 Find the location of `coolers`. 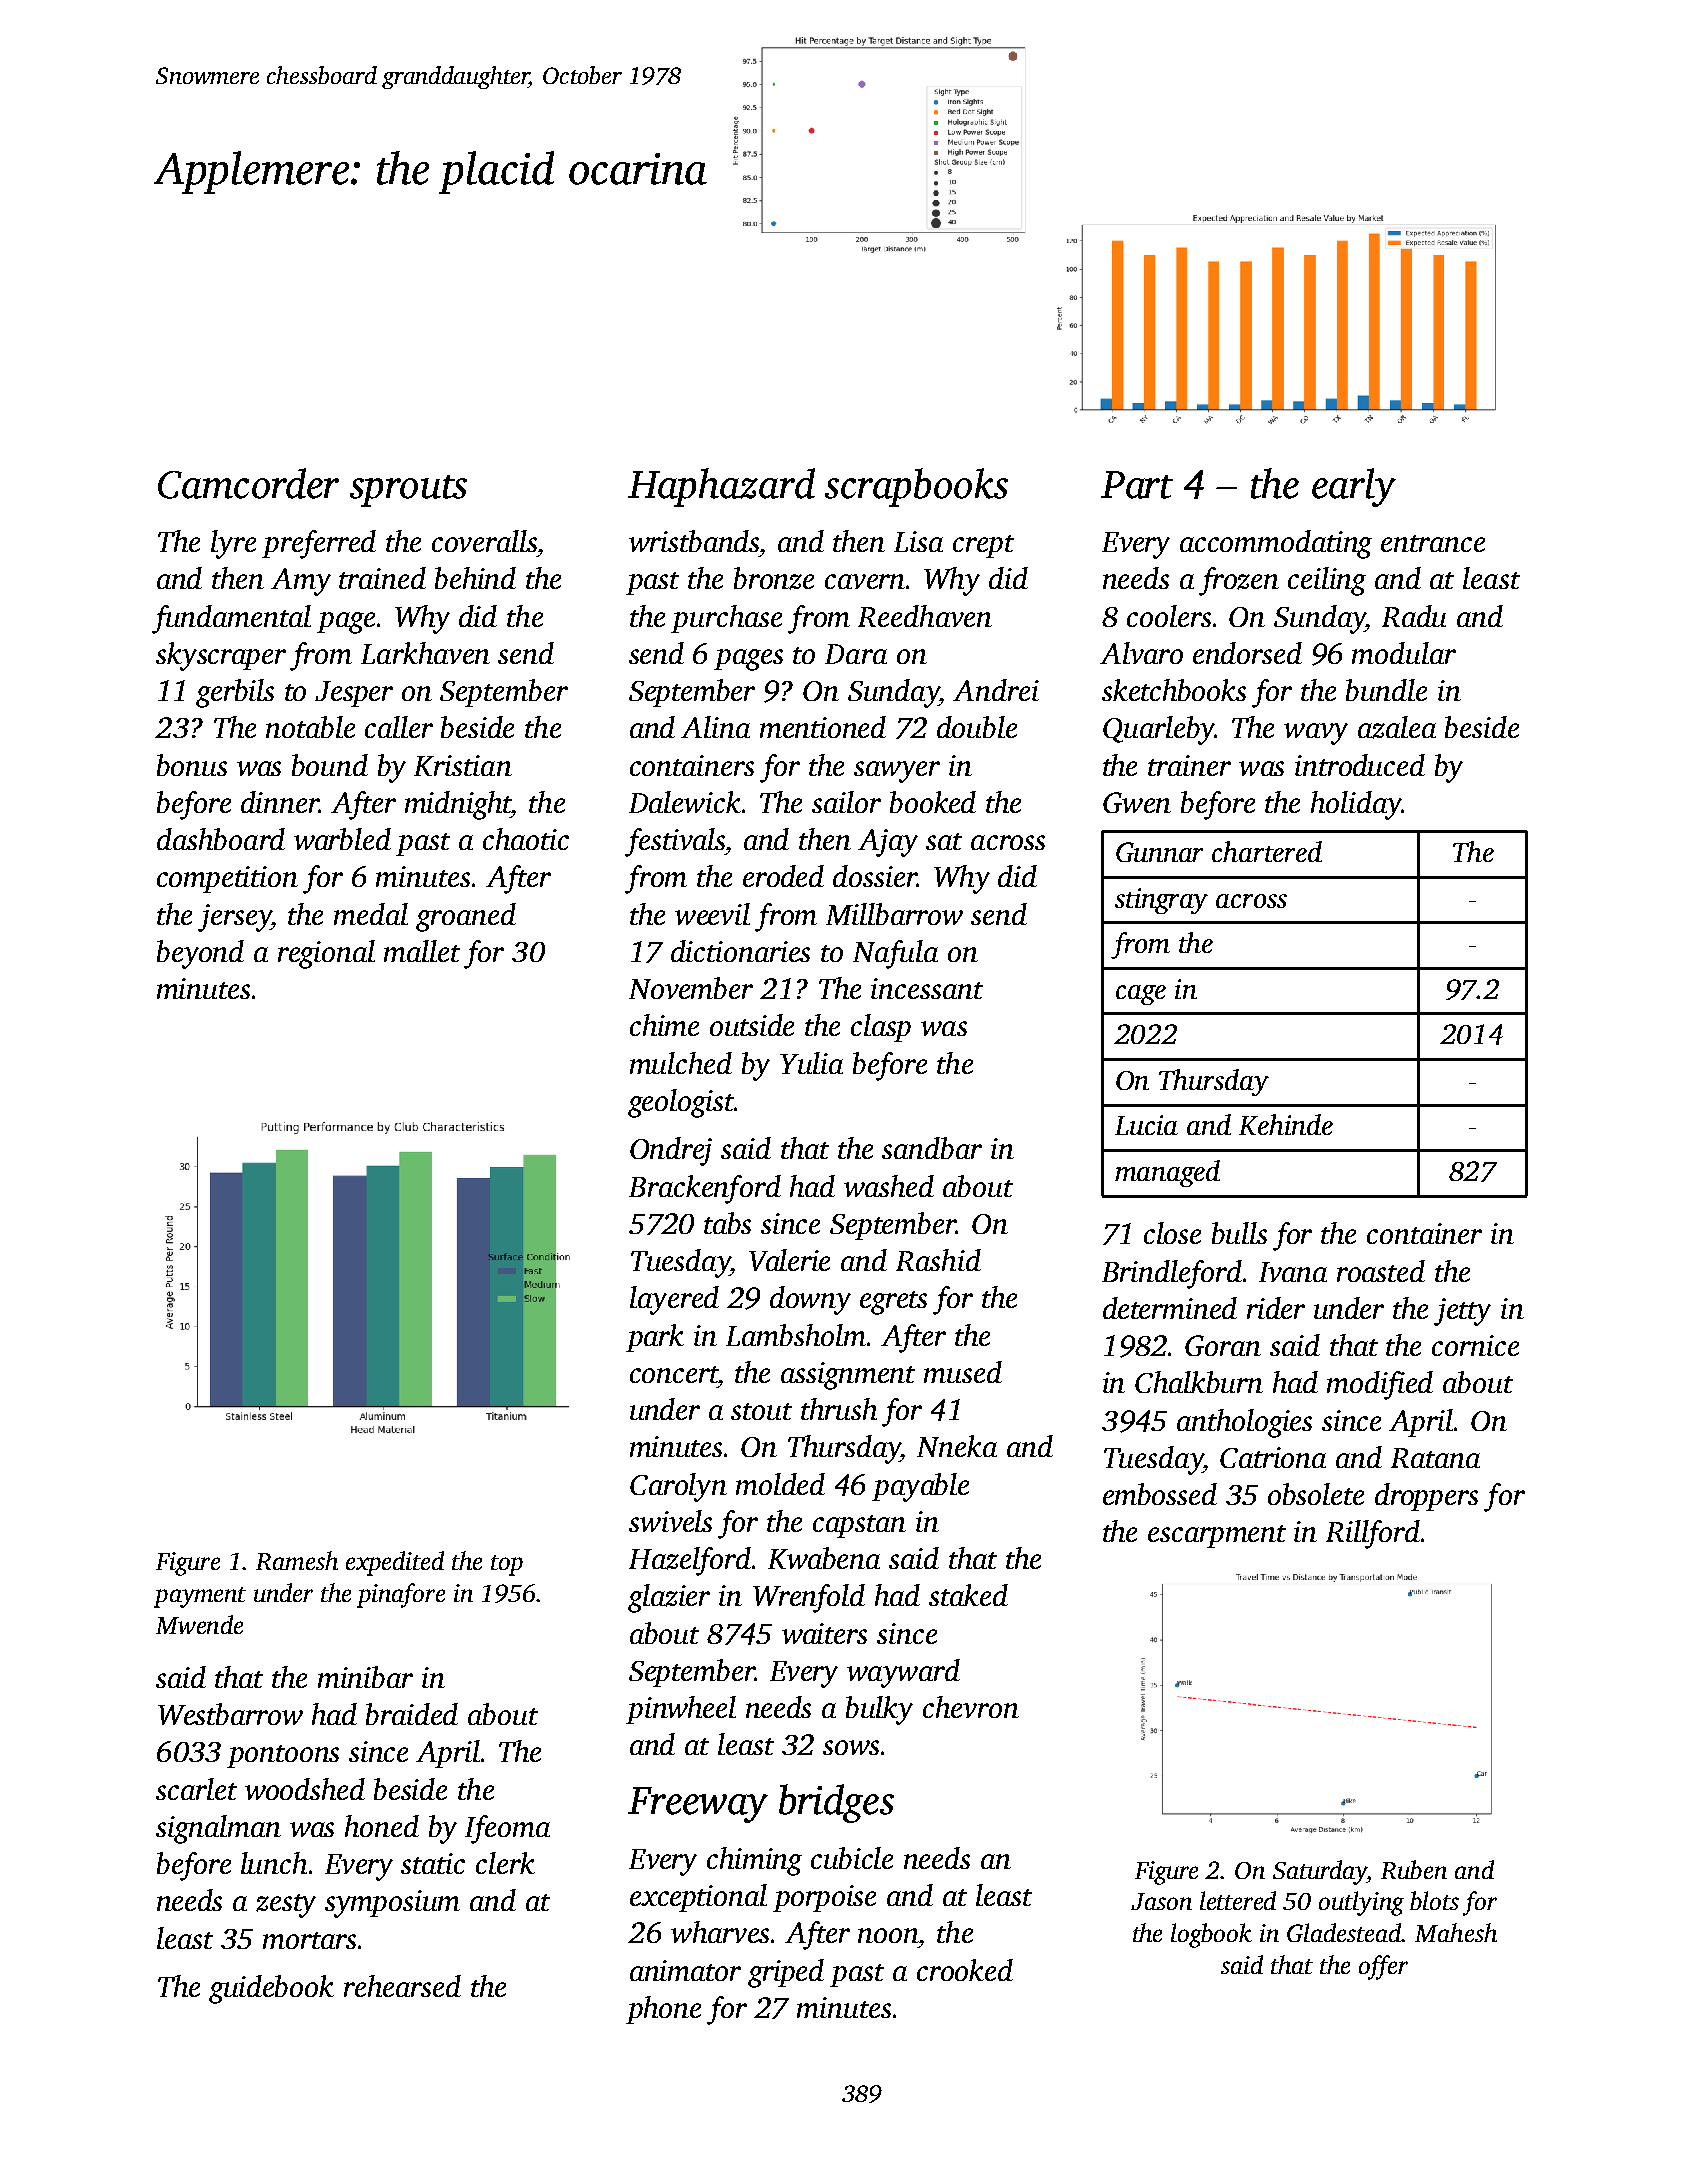

coolers is located at coordinates (1169, 616).
